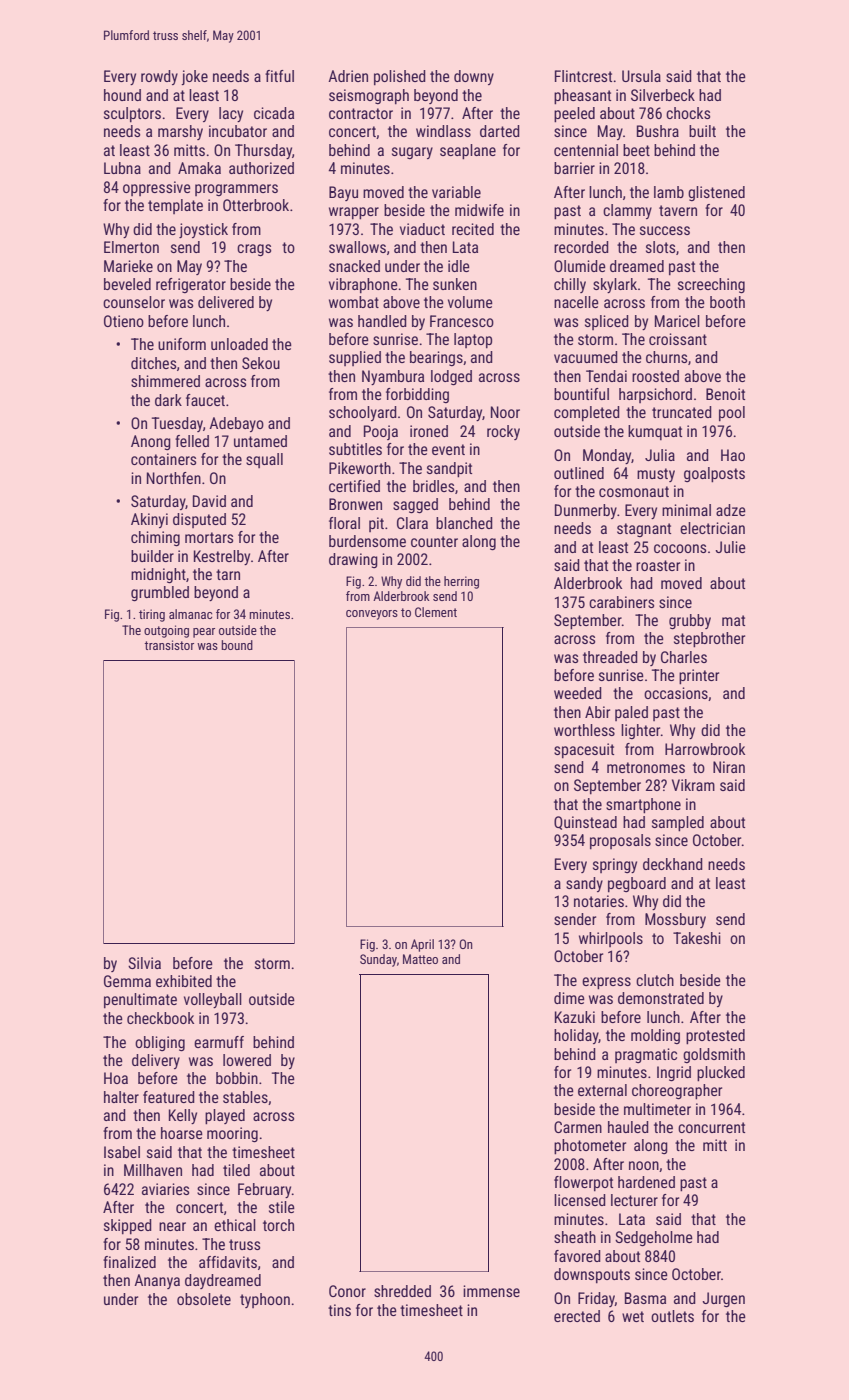 The width and height of the screenshot is (849, 1400). What do you see at coordinates (363, 413) in the screenshot?
I see `schoolyard` at bounding box center [363, 413].
